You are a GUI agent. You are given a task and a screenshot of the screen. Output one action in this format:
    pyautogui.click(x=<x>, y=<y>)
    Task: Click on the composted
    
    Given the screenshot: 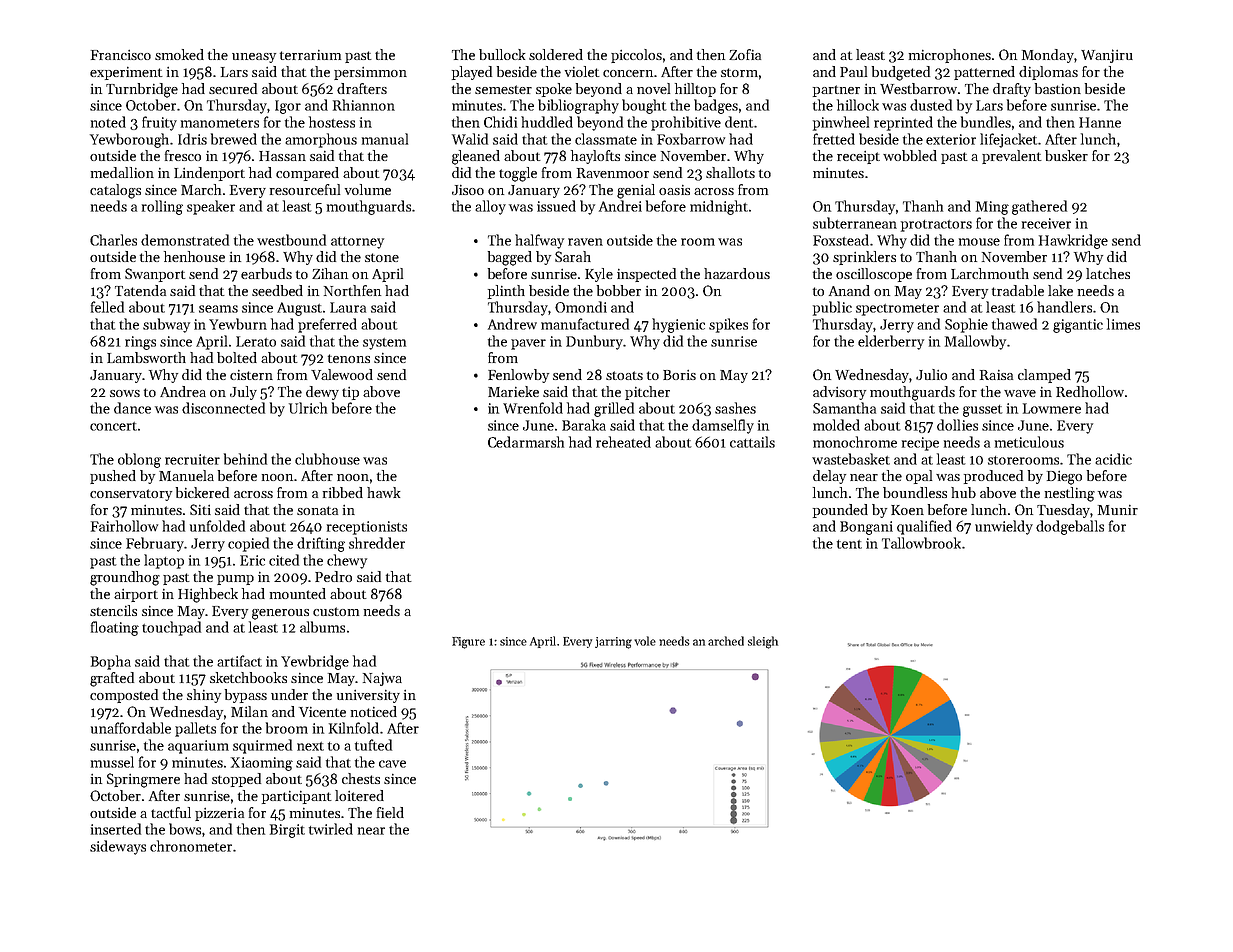 What is the action you would take?
    pyautogui.click(x=124, y=696)
